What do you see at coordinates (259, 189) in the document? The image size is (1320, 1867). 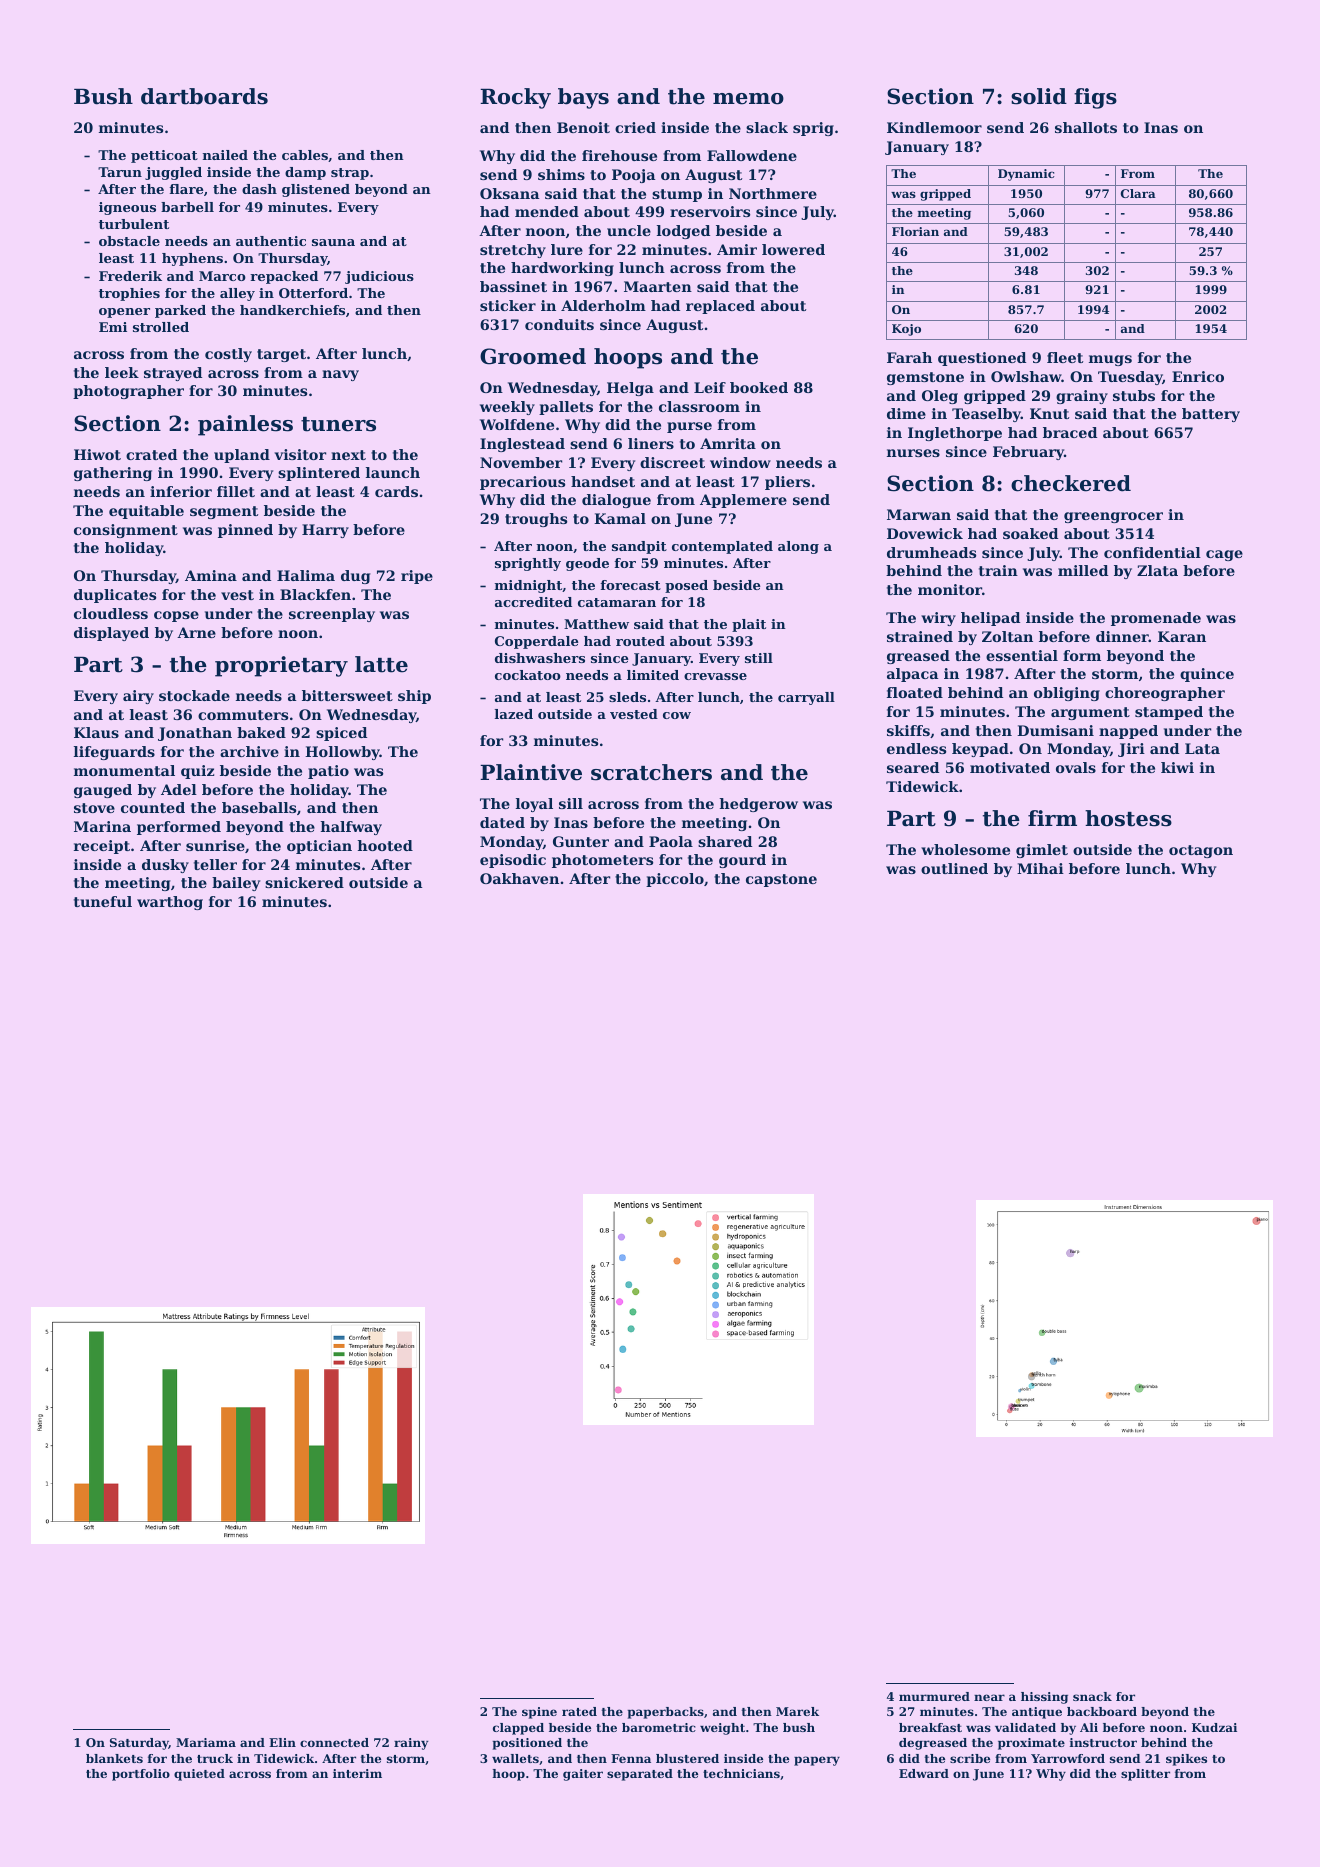 I see `dash` at bounding box center [259, 189].
